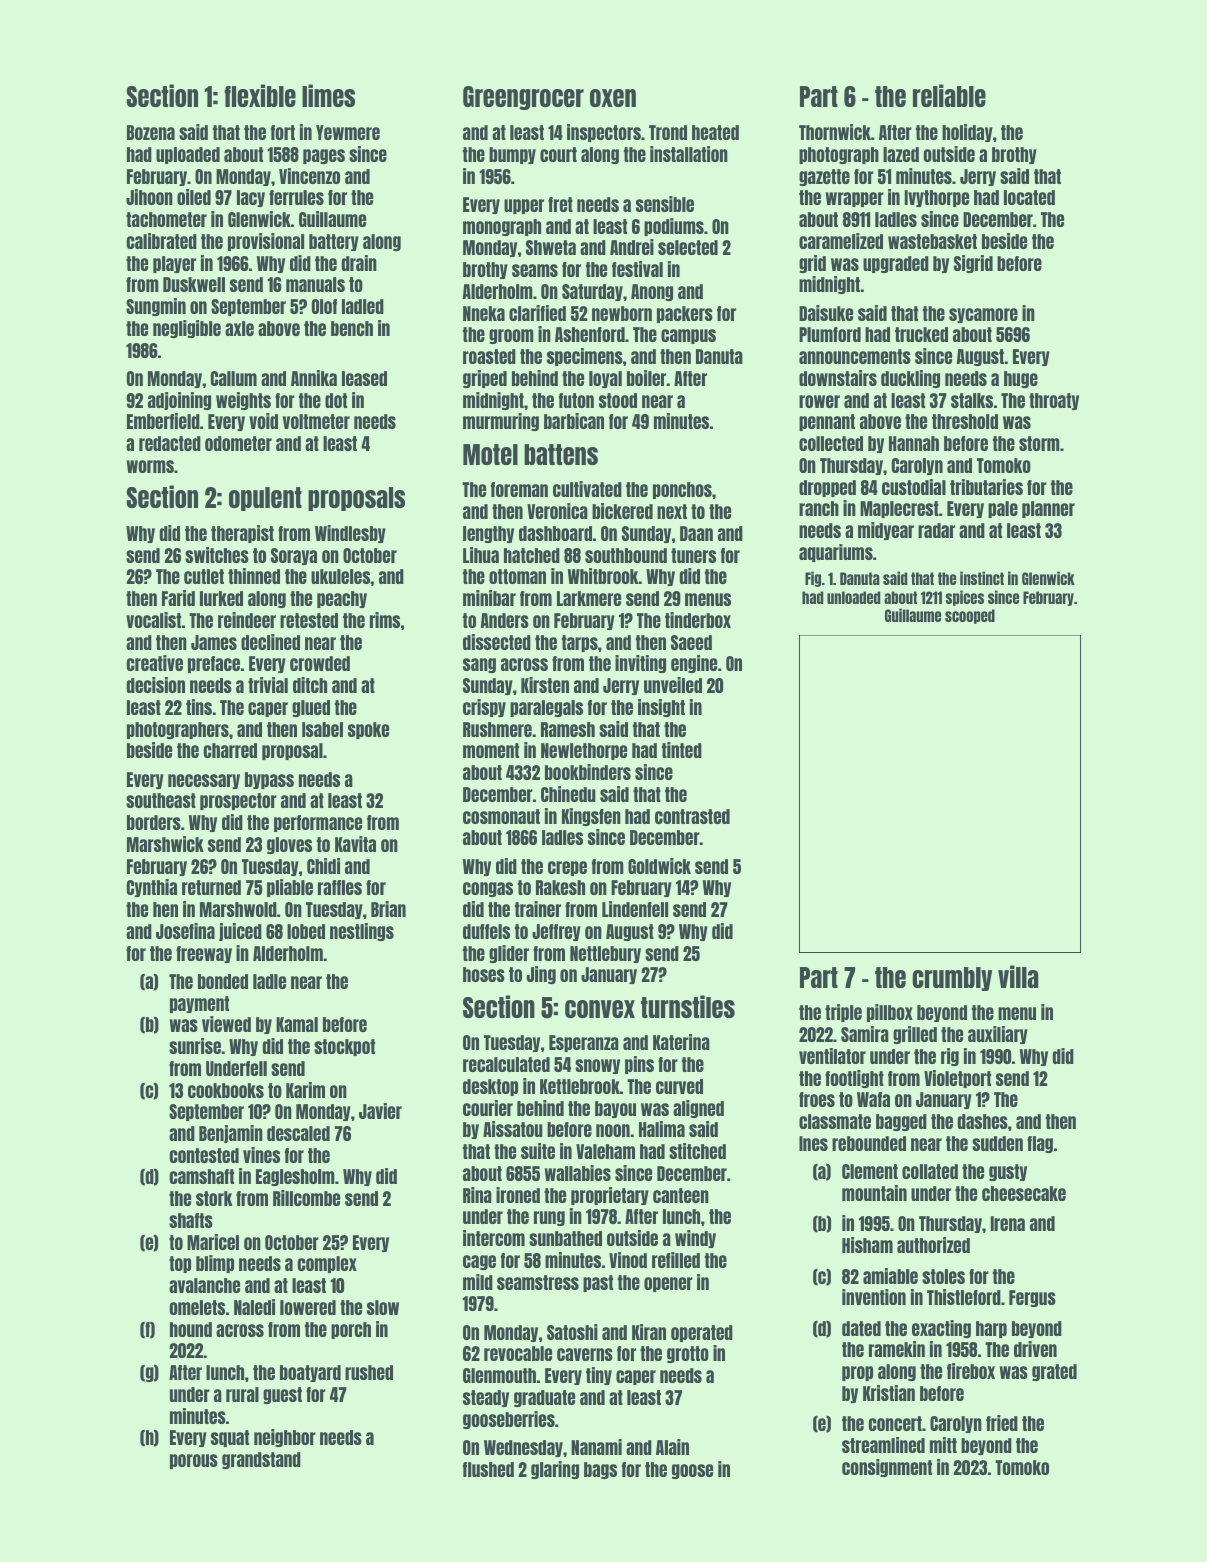 The image size is (1207, 1562). What do you see at coordinates (156, 685) in the screenshot?
I see `decision` at bounding box center [156, 685].
